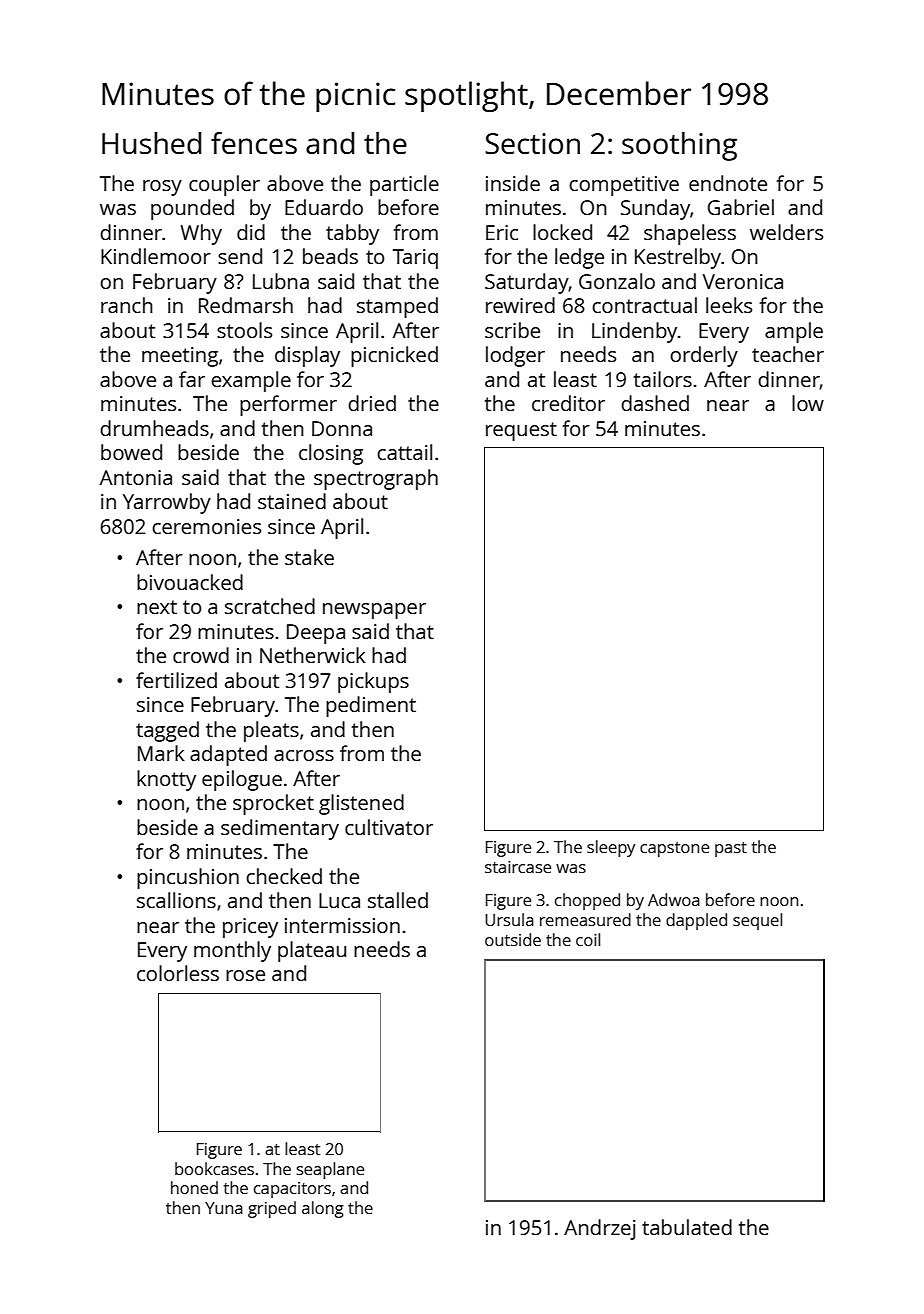 The height and width of the page is (1314, 924). I want to click on remeasured, so click(585, 919).
